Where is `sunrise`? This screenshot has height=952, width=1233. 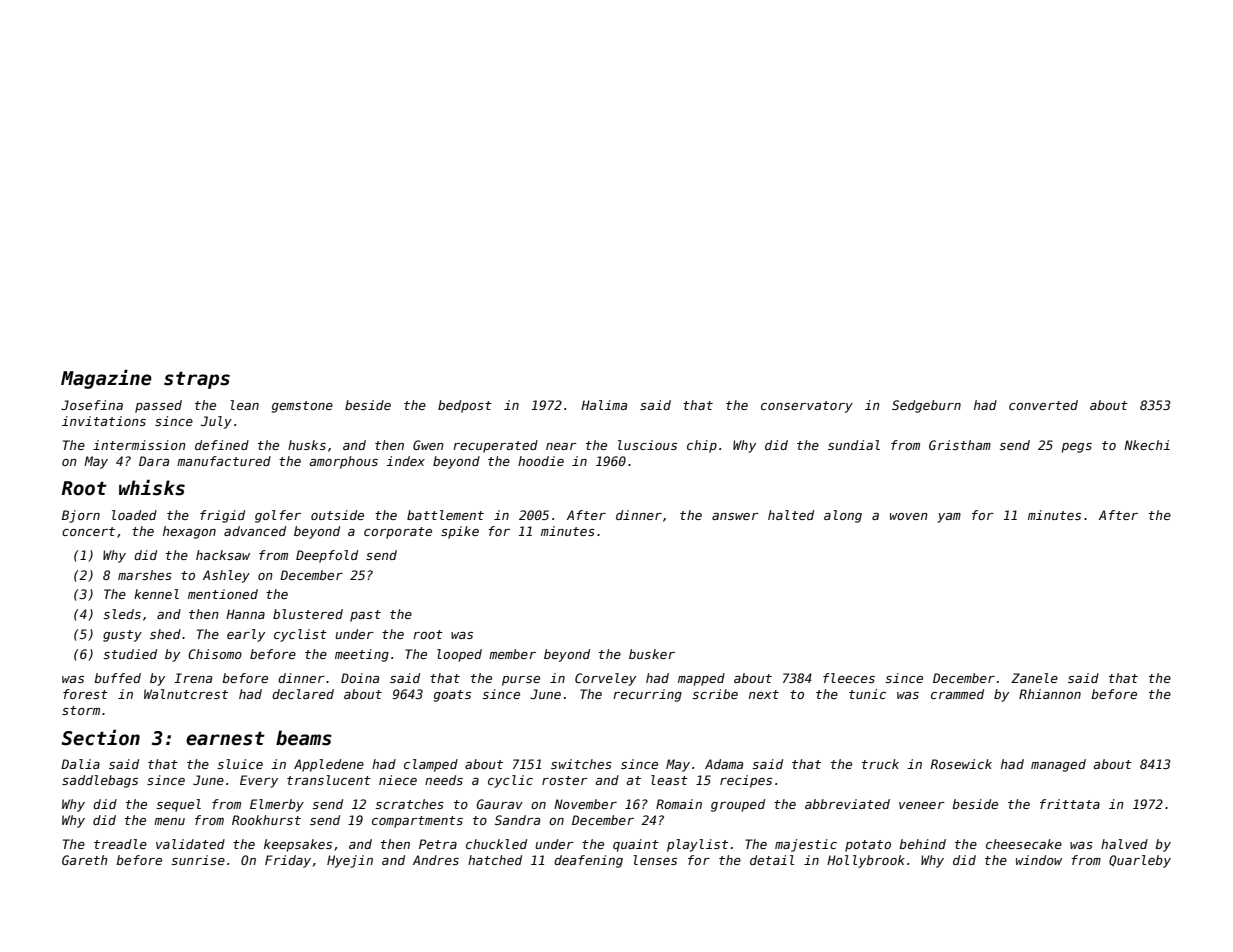 sunrise is located at coordinates (198, 860).
